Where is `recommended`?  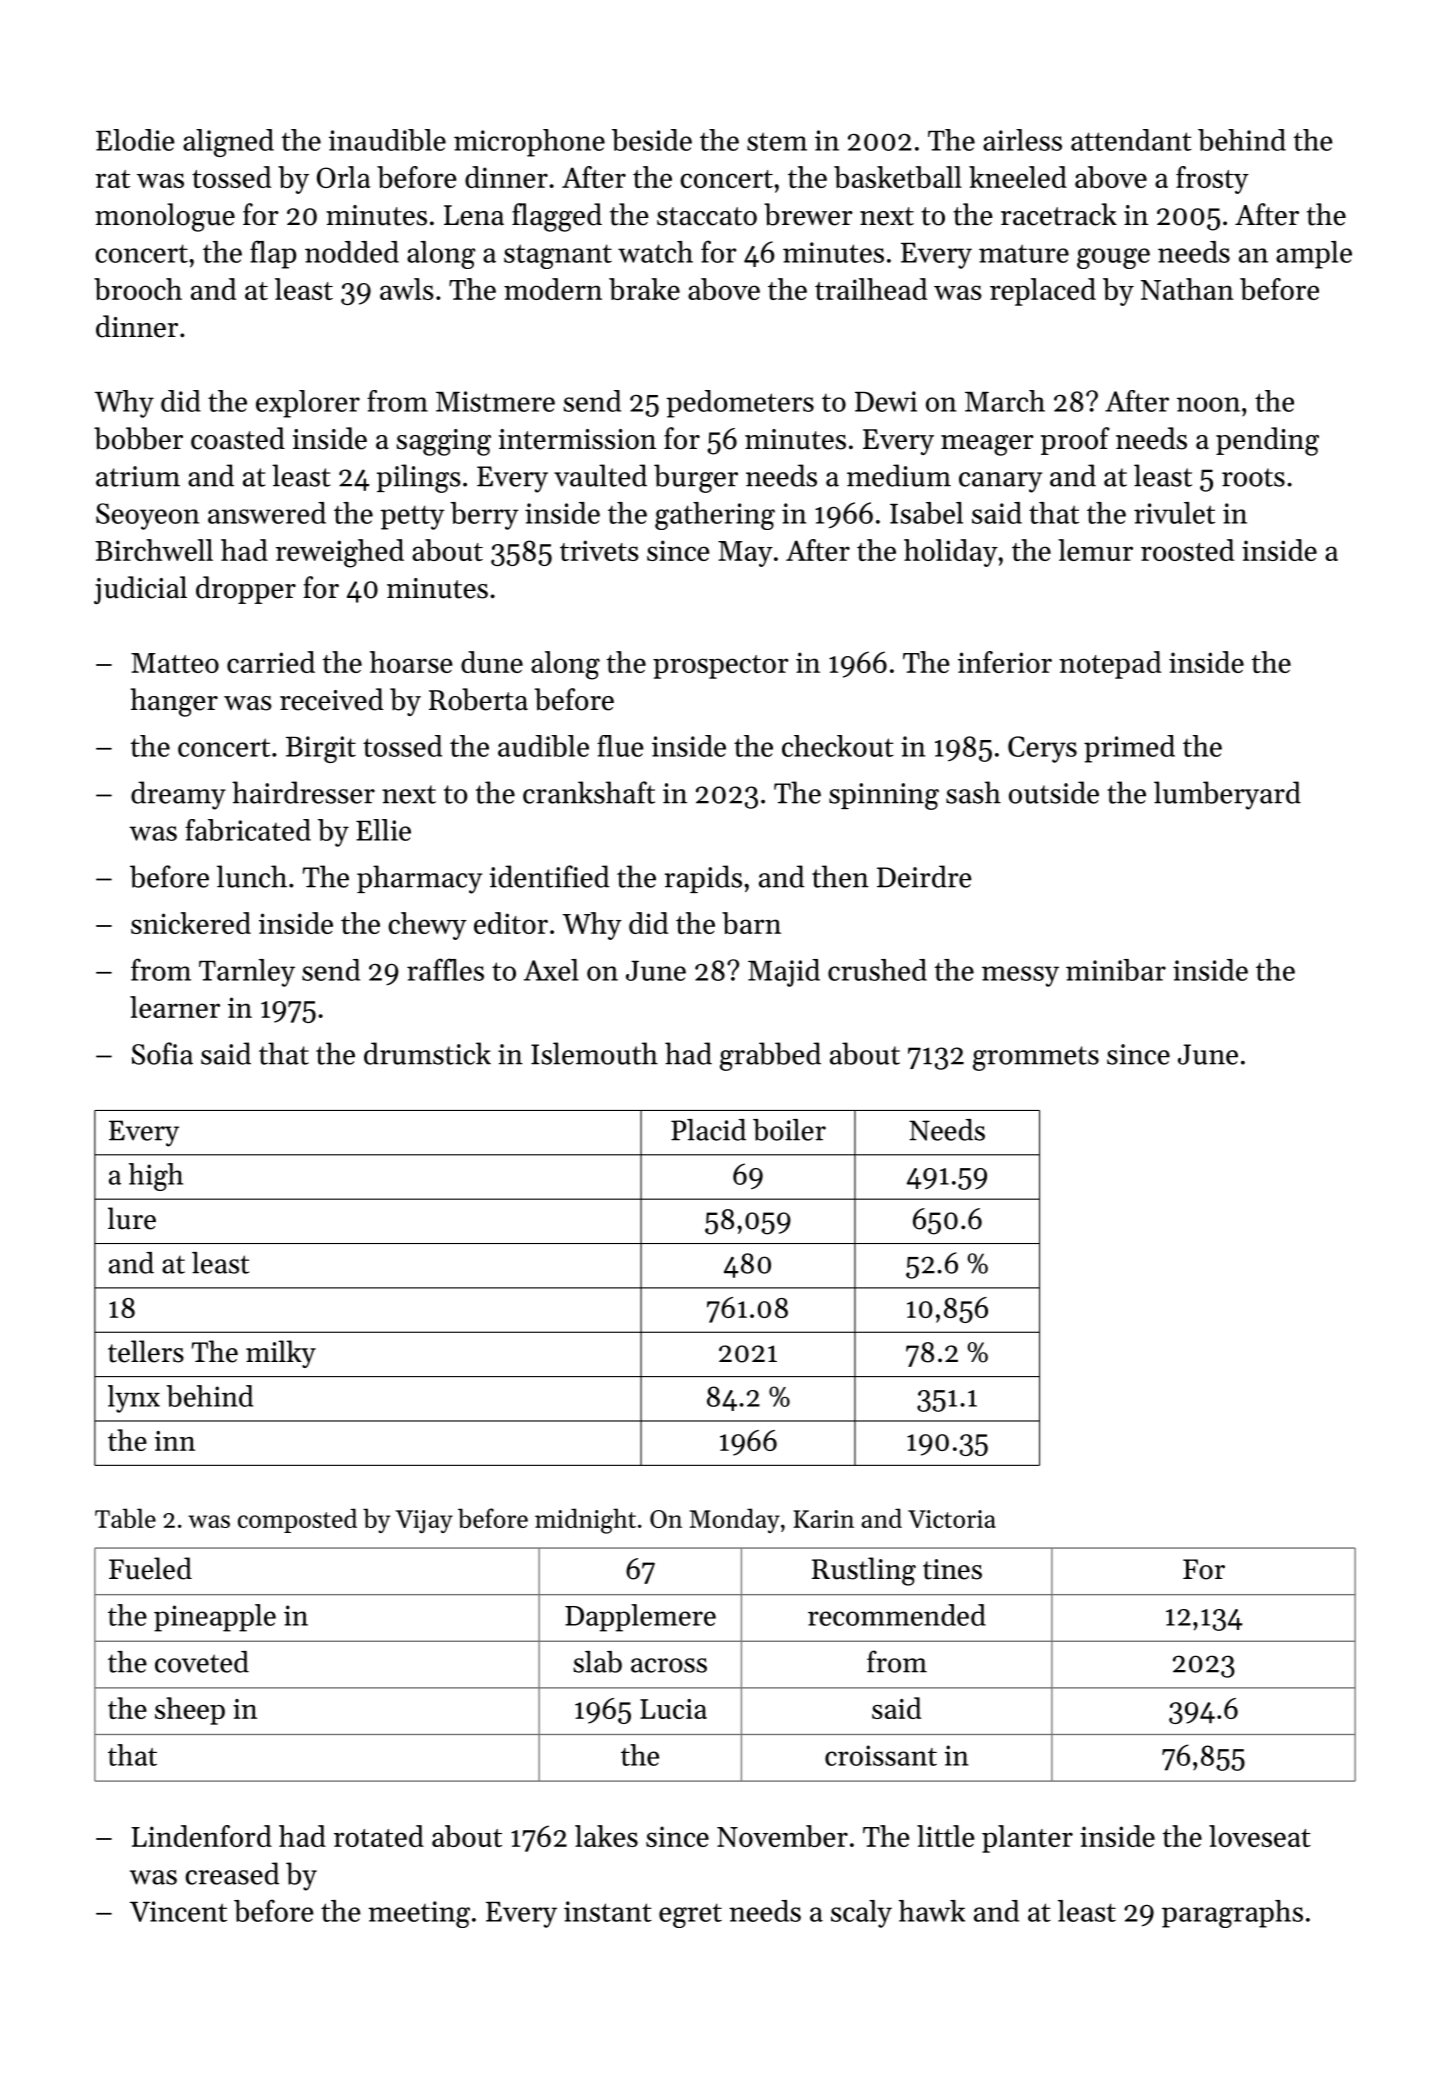 recommended is located at coordinates (897, 1615).
